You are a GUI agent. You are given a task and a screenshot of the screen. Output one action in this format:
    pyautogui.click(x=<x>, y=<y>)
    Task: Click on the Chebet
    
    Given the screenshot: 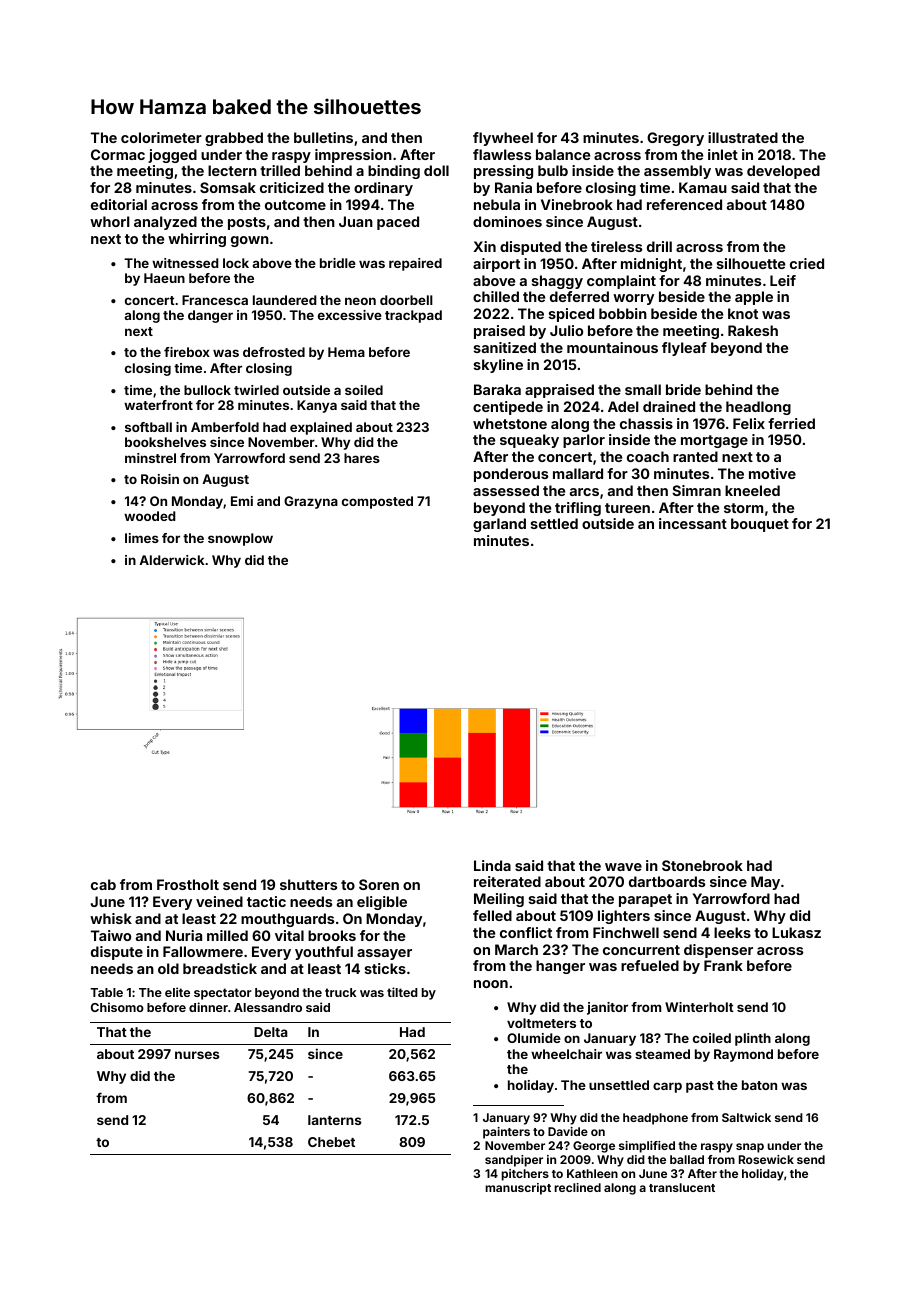 What is the action you would take?
    pyautogui.click(x=331, y=1142)
